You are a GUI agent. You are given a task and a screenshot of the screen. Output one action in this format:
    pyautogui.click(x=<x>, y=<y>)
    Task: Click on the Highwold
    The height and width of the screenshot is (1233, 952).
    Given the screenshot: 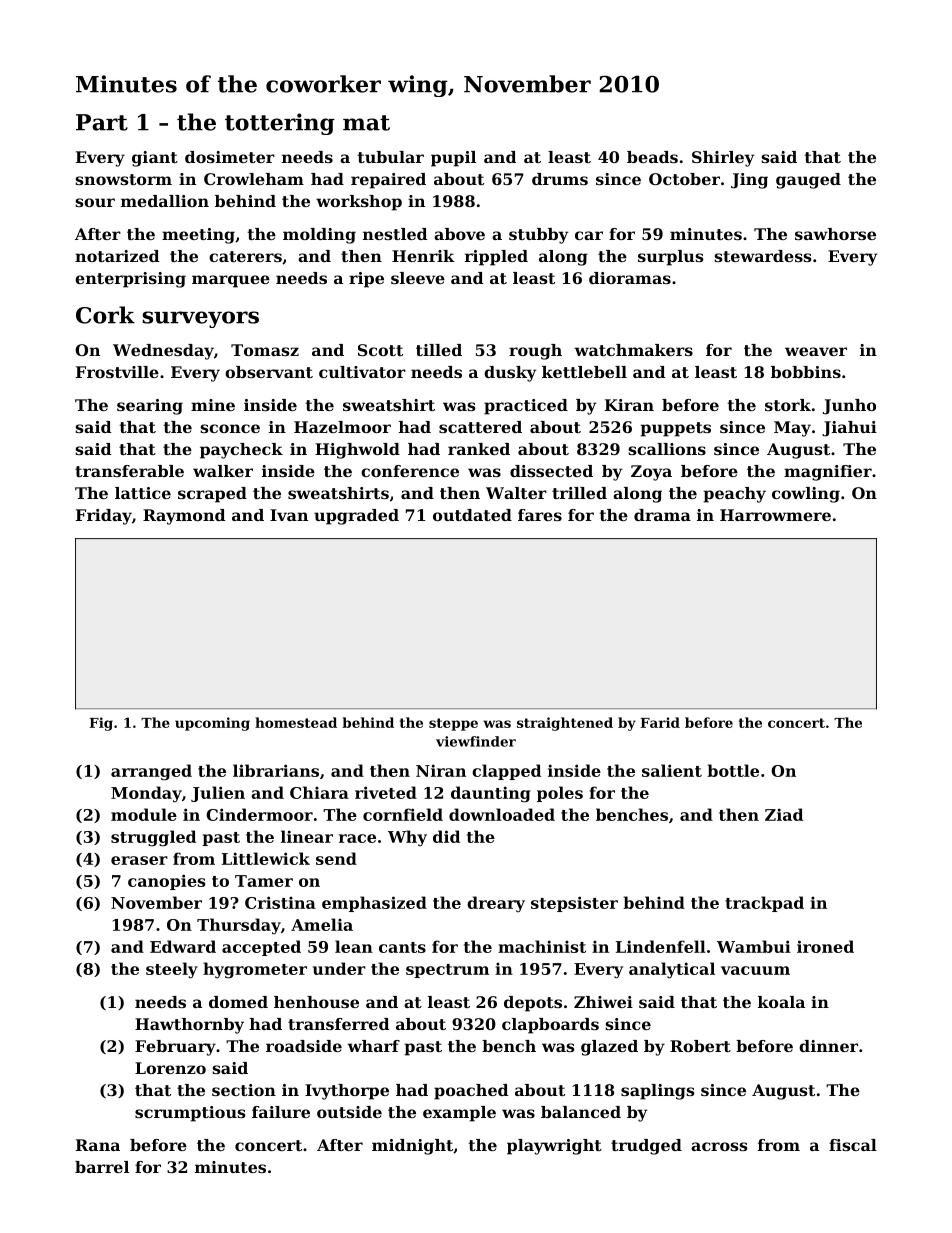 What is the action you would take?
    pyautogui.click(x=357, y=451)
